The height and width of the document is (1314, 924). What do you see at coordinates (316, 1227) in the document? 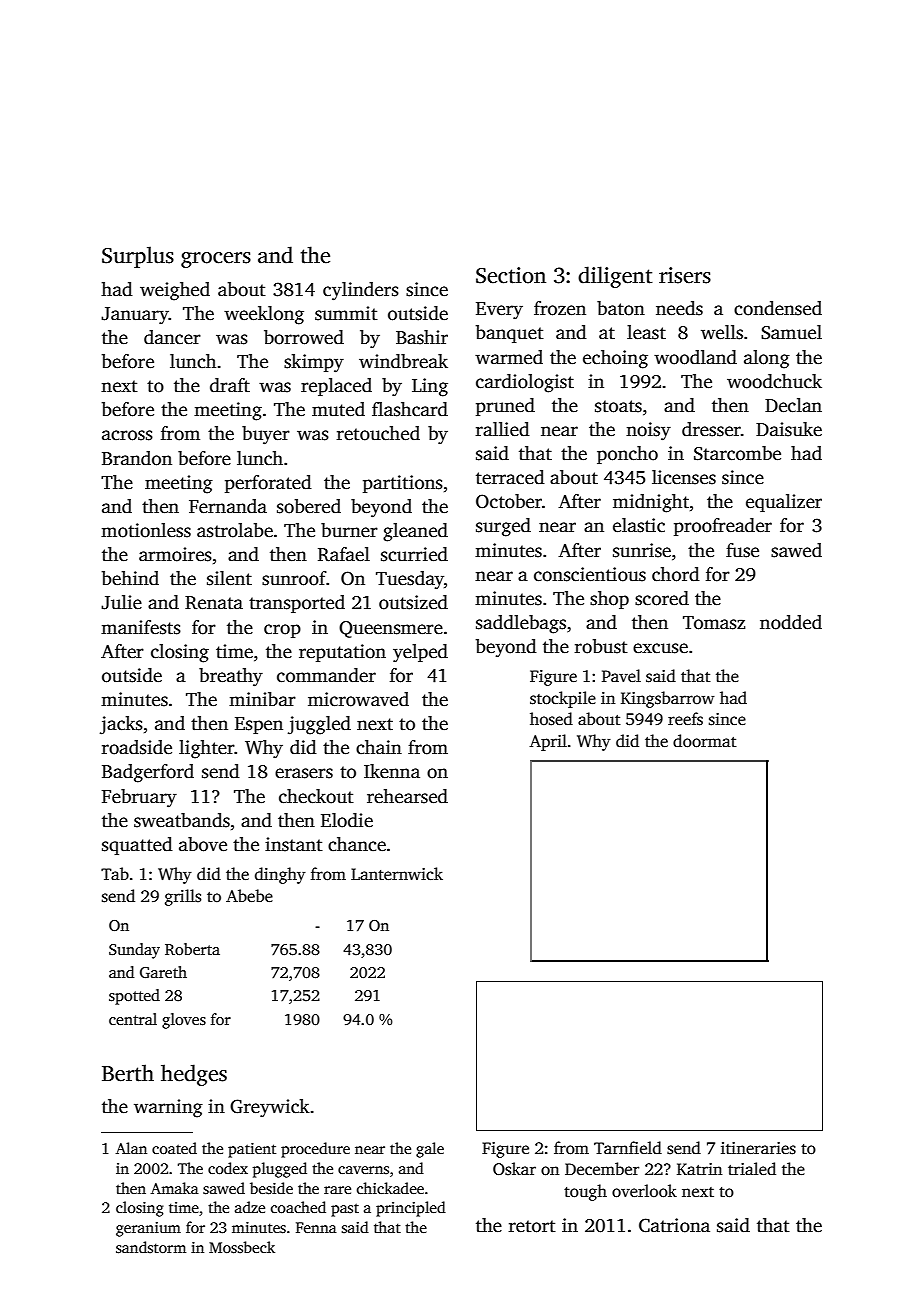
I see `Fenna` at bounding box center [316, 1227].
